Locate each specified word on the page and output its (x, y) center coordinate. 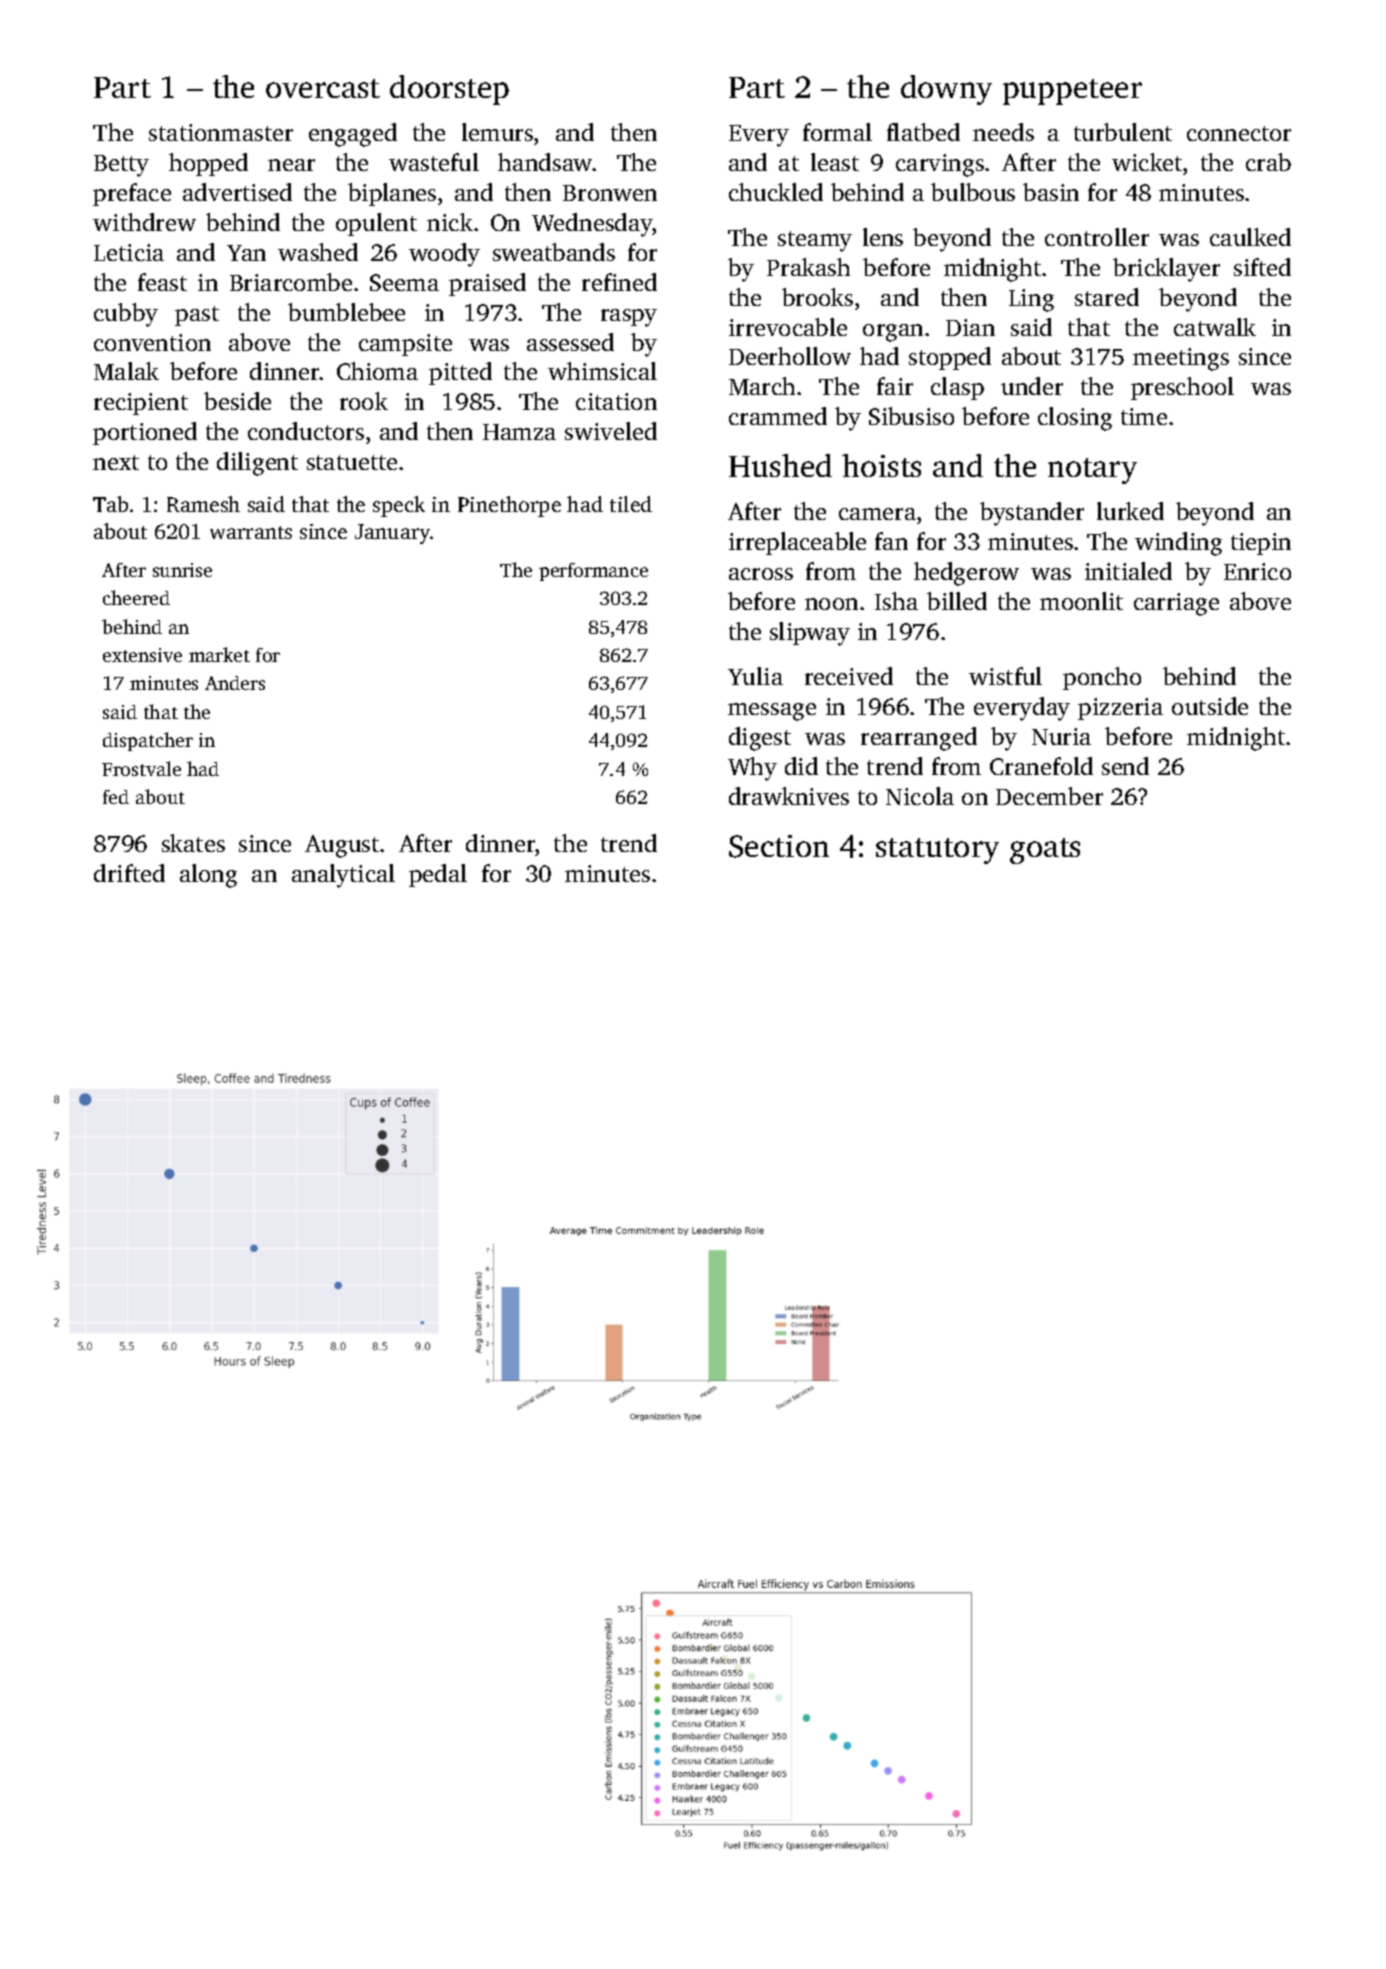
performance (593, 572)
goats (1045, 851)
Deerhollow (790, 356)
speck (399, 506)
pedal (438, 875)
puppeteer (1072, 92)
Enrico (1257, 571)
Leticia (129, 252)
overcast (323, 88)
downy (946, 90)
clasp (957, 388)
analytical (343, 876)
